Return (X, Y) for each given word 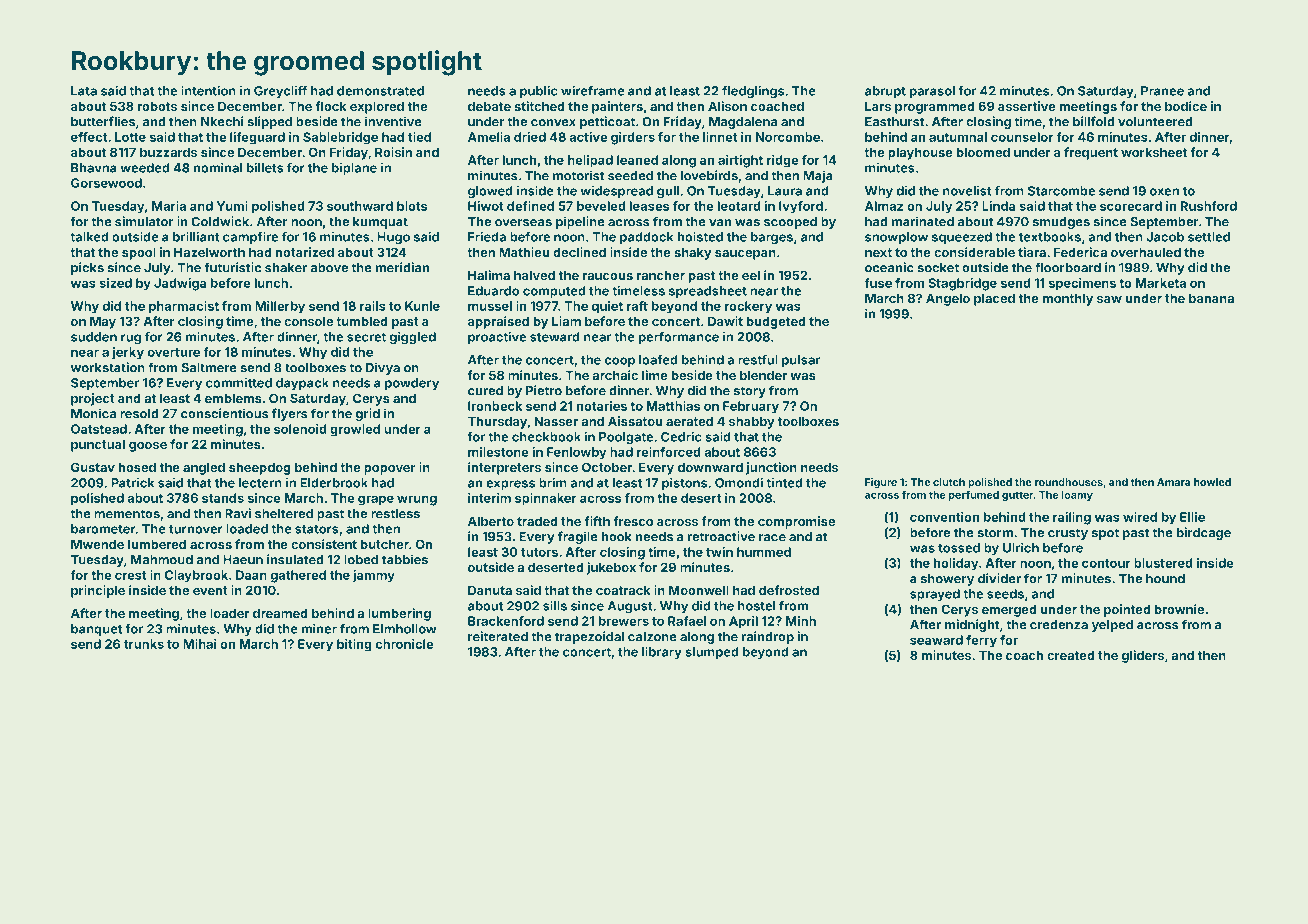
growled (355, 430)
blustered (1163, 563)
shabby (752, 422)
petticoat (607, 122)
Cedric (681, 436)
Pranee (1162, 91)
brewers (624, 621)
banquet (96, 630)
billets (265, 167)
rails (373, 306)
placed (994, 299)
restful (758, 360)
